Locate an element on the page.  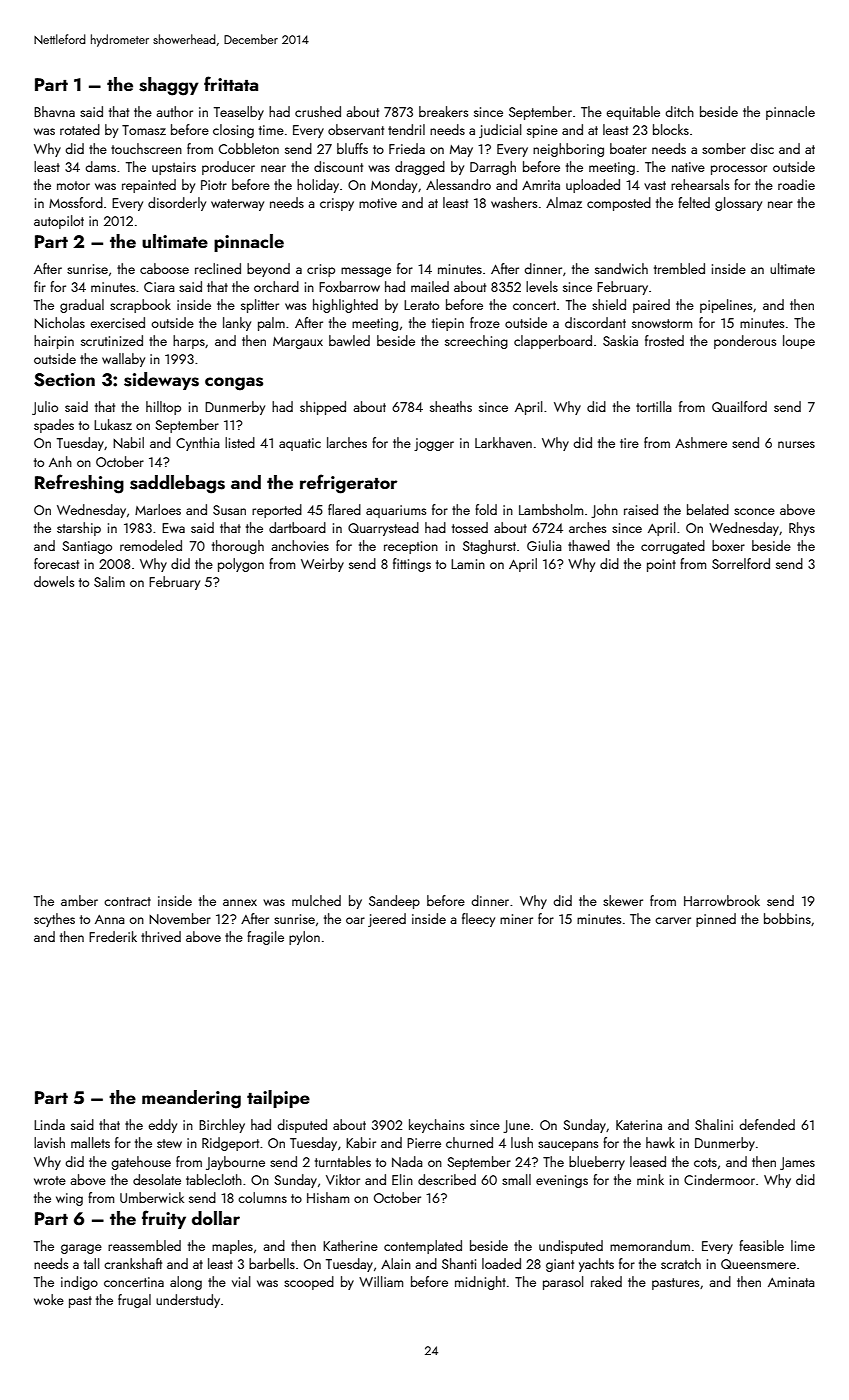
caboose is located at coordinates (164, 268).
